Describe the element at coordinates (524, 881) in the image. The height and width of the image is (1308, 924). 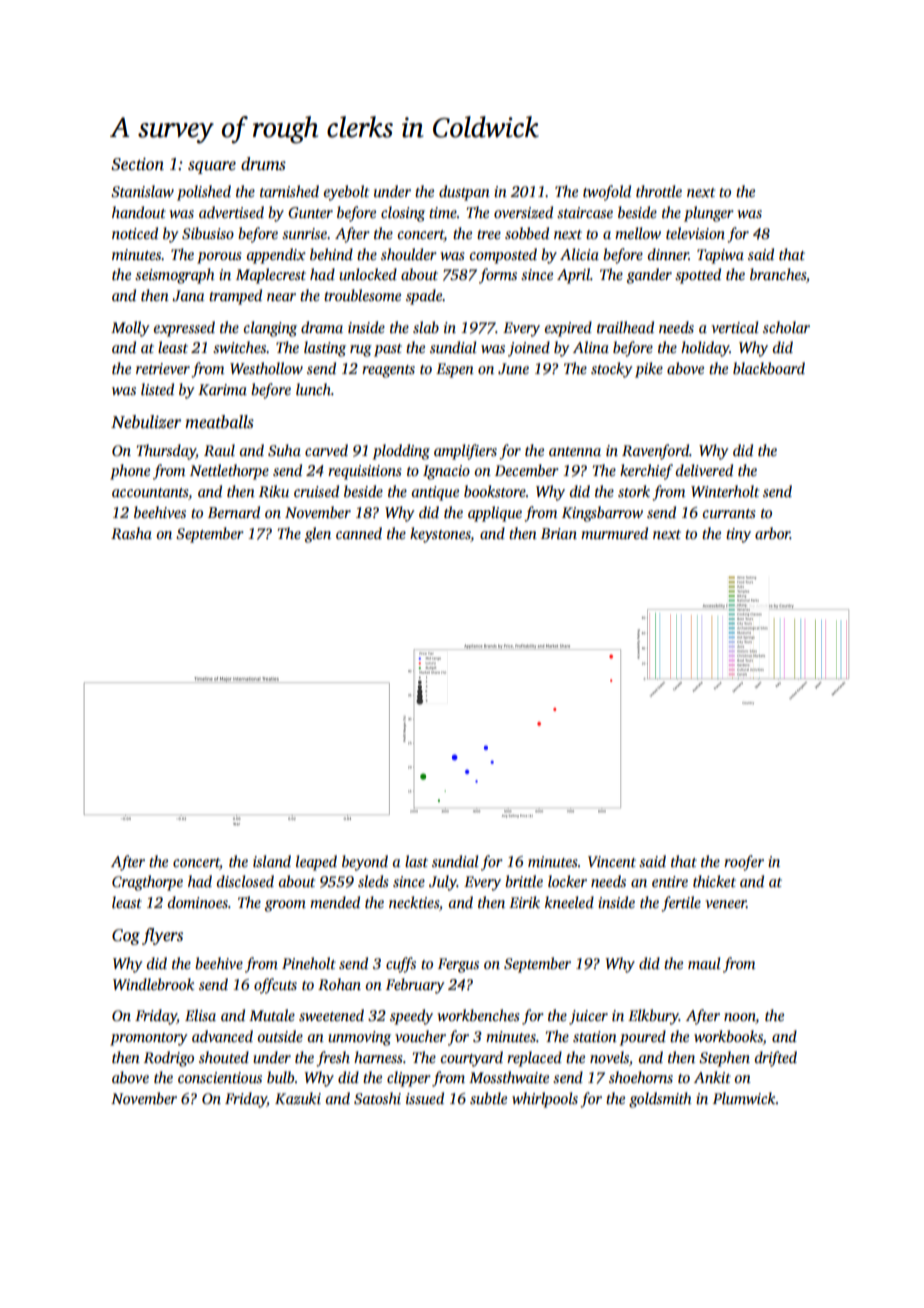
I see `brittle` at that location.
